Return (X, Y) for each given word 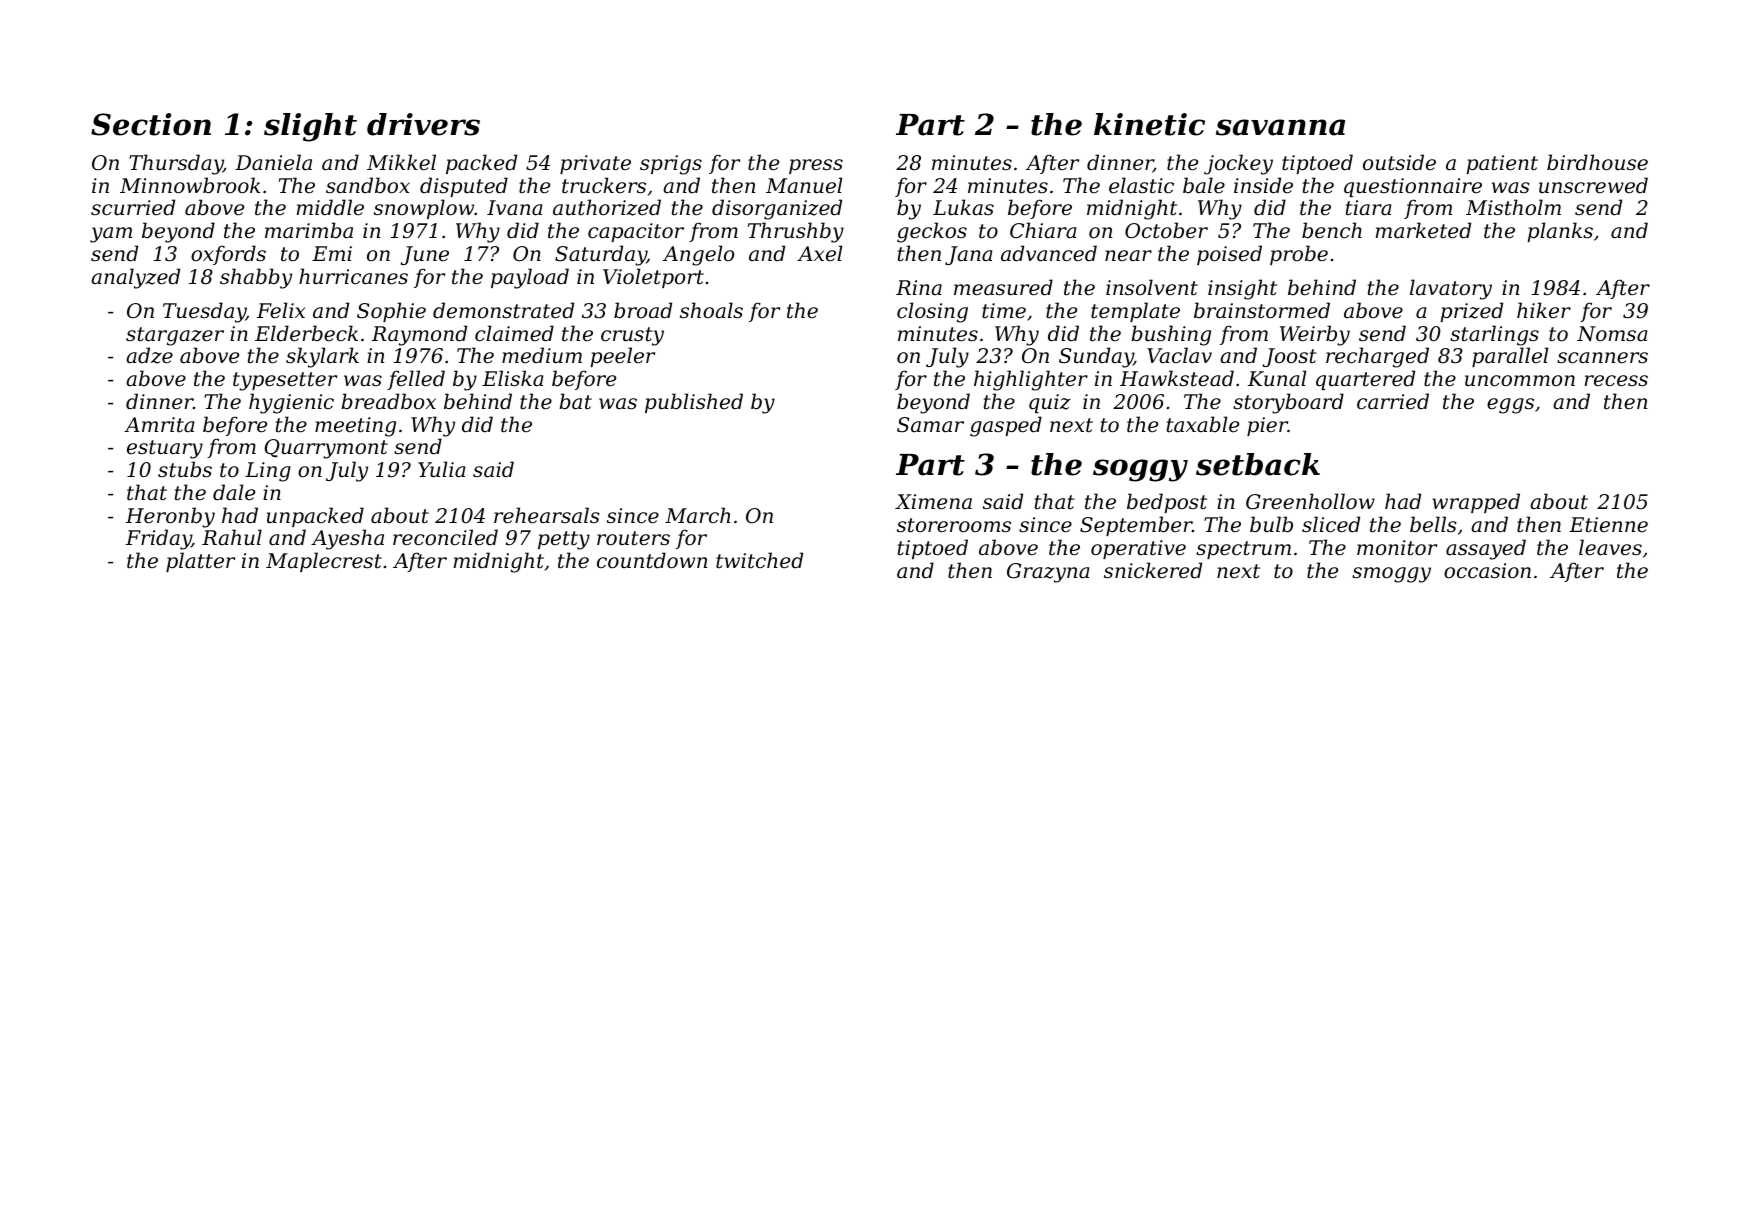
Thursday (176, 164)
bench (1332, 230)
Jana (968, 255)
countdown (652, 560)
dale (234, 492)
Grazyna (1048, 573)
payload (530, 278)
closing (932, 312)
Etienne (1608, 525)
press (816, 166)
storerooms (954, 525)
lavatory (1451, 289)
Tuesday (204, 312)
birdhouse (1597, 162)
